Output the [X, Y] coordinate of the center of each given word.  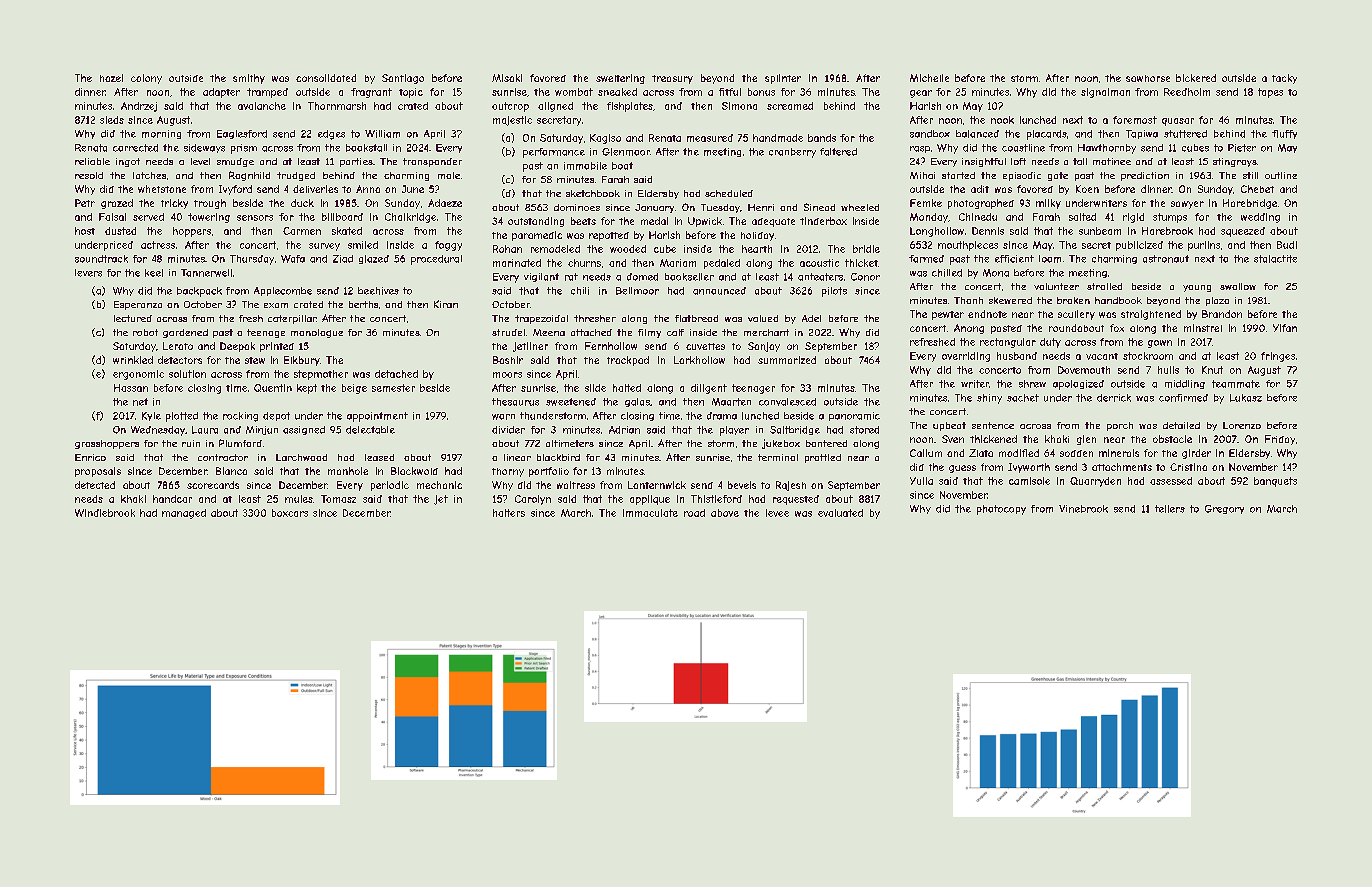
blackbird [558, 457]
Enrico [90, 457]
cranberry [792, 153]
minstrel [1203, 328]
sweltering [620, 79]
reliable [92, 161]
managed [184, 514]
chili [580, 291]
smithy [249, 79]
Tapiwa [1142, 134]
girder [1196, 454]
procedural [436, 260]
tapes [1270, 93]
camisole [1029, 481]
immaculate [650, 513]
